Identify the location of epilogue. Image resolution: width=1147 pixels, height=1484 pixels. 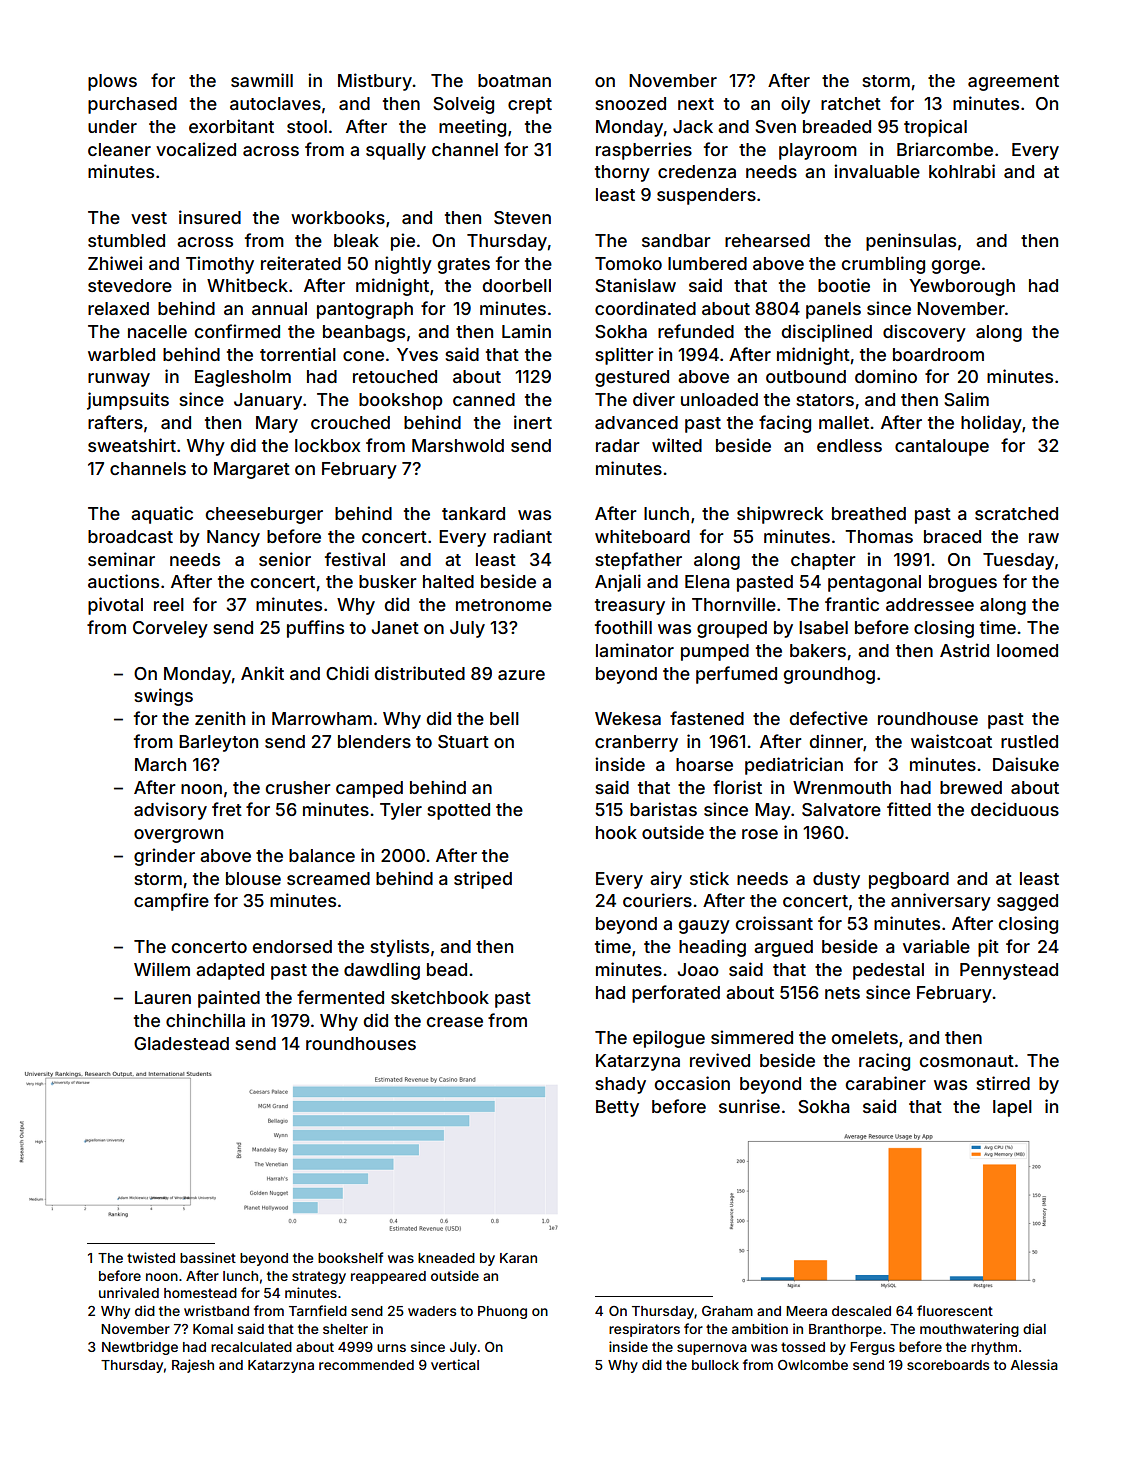
(669, 1039).
